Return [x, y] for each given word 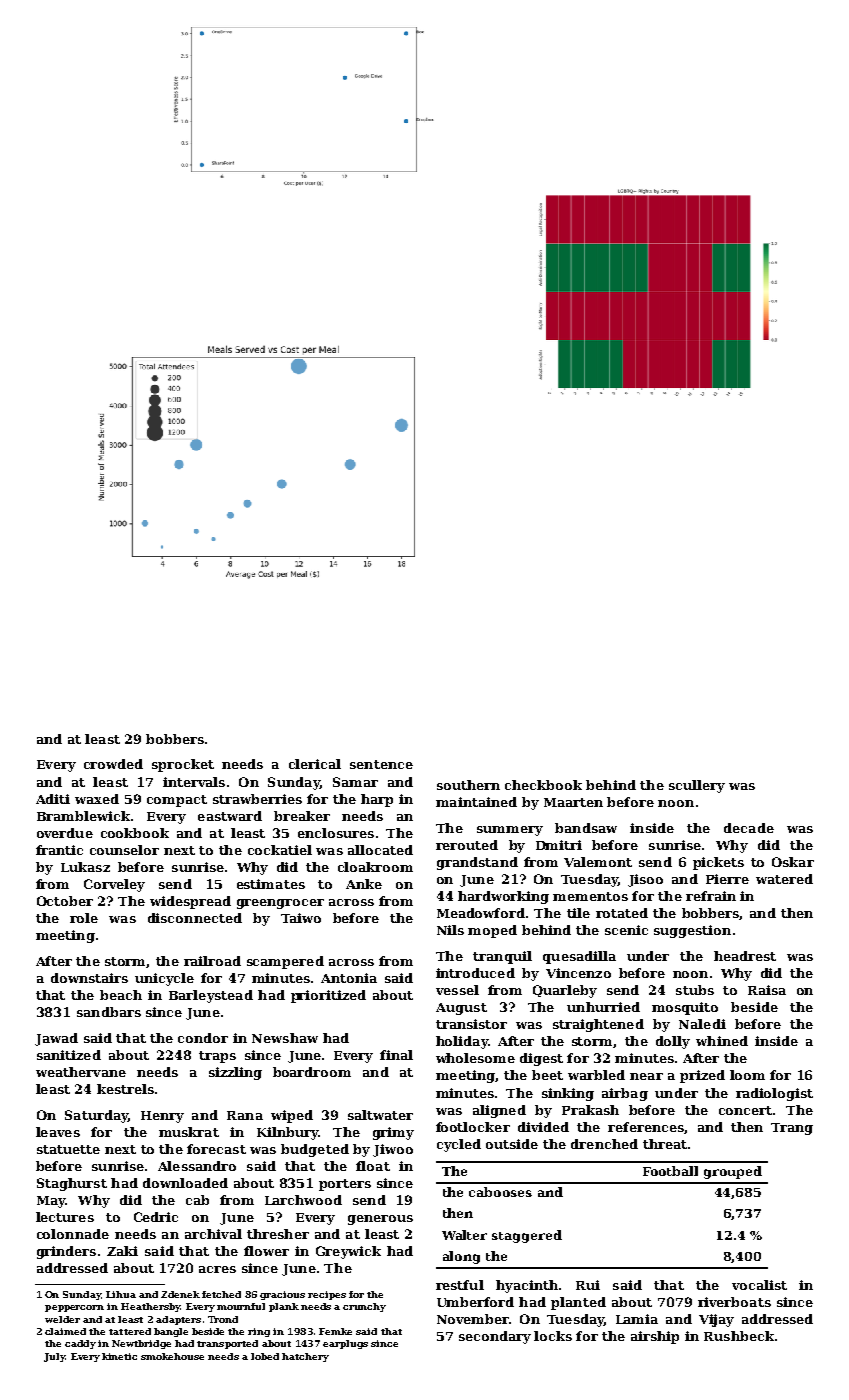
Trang [792, 1129]
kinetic [119, 1356]
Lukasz [85, 867]
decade [749, 828]
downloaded [185, 1183]
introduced [475, 973]
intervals [194, 782]
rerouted [467, 845]
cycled [459, 1145]
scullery [697, 786]
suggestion [692, 931]
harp [377, 800]
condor [203, 1038]
